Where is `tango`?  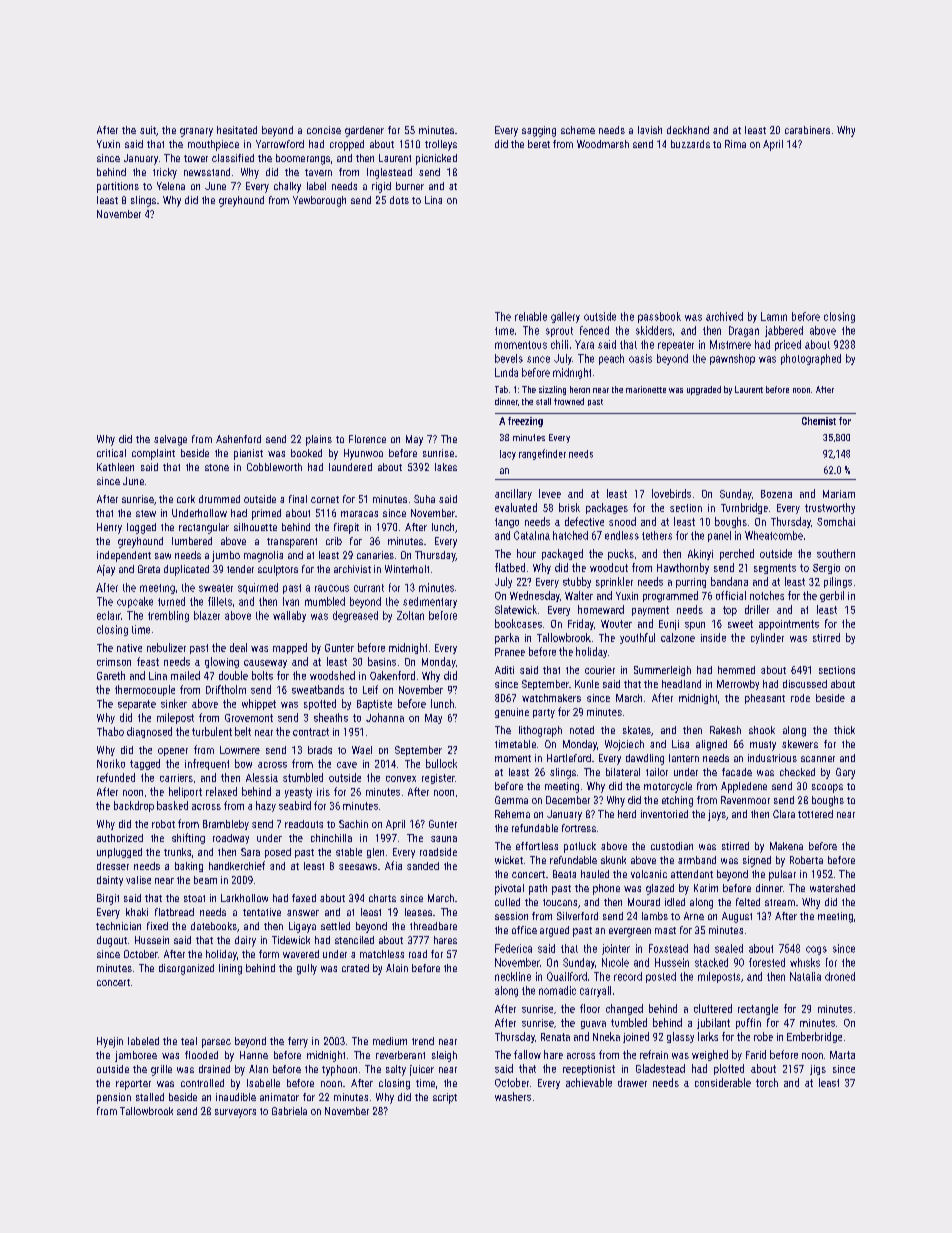
tango is located at coordinates (507, 523).
